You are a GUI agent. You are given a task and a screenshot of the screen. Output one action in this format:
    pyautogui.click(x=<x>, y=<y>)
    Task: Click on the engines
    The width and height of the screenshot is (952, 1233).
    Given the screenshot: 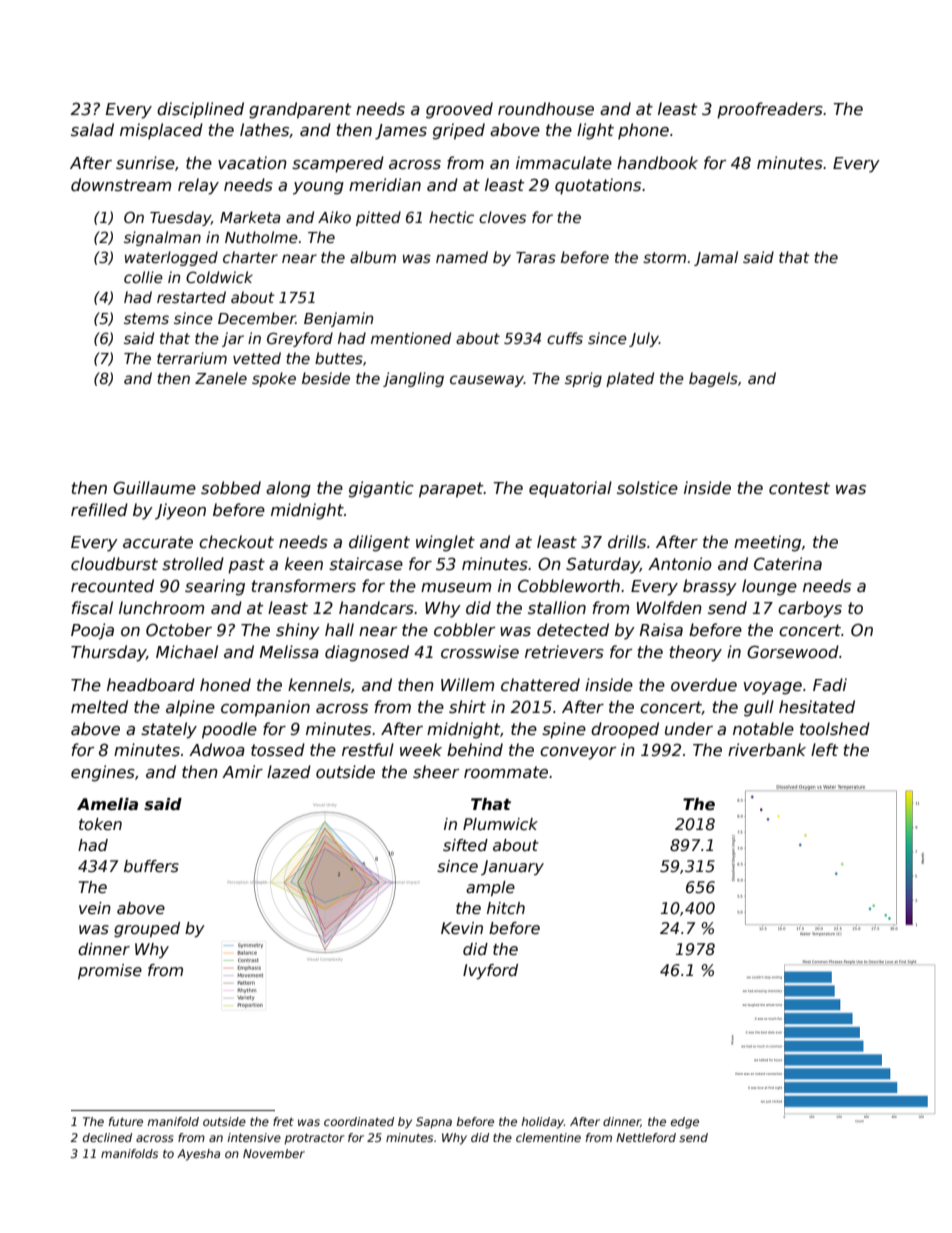 What is the action you would take?
    pyautogui.click(x=103, y=773)
